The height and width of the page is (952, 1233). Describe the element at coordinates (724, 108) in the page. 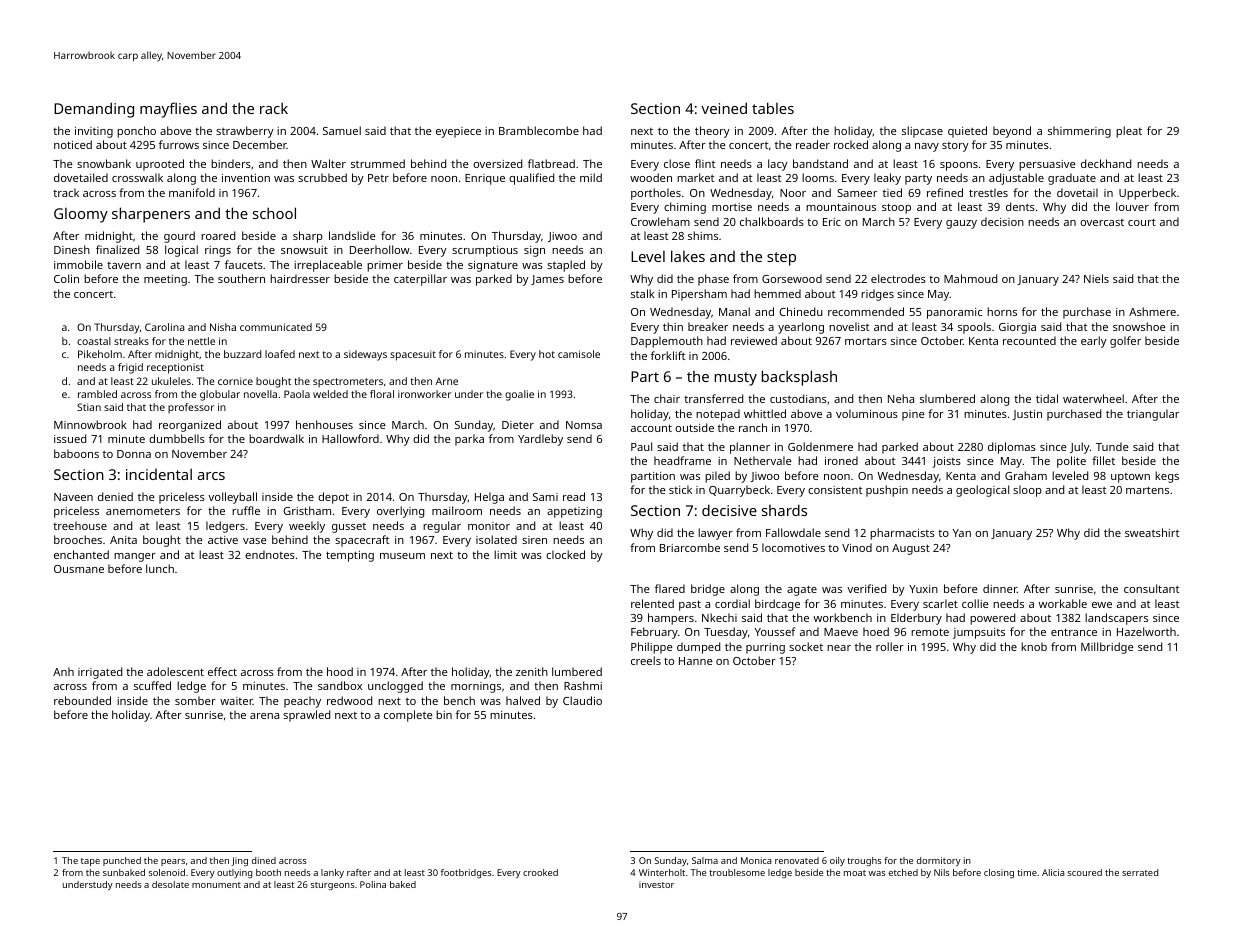

I see `veined` at that location.
